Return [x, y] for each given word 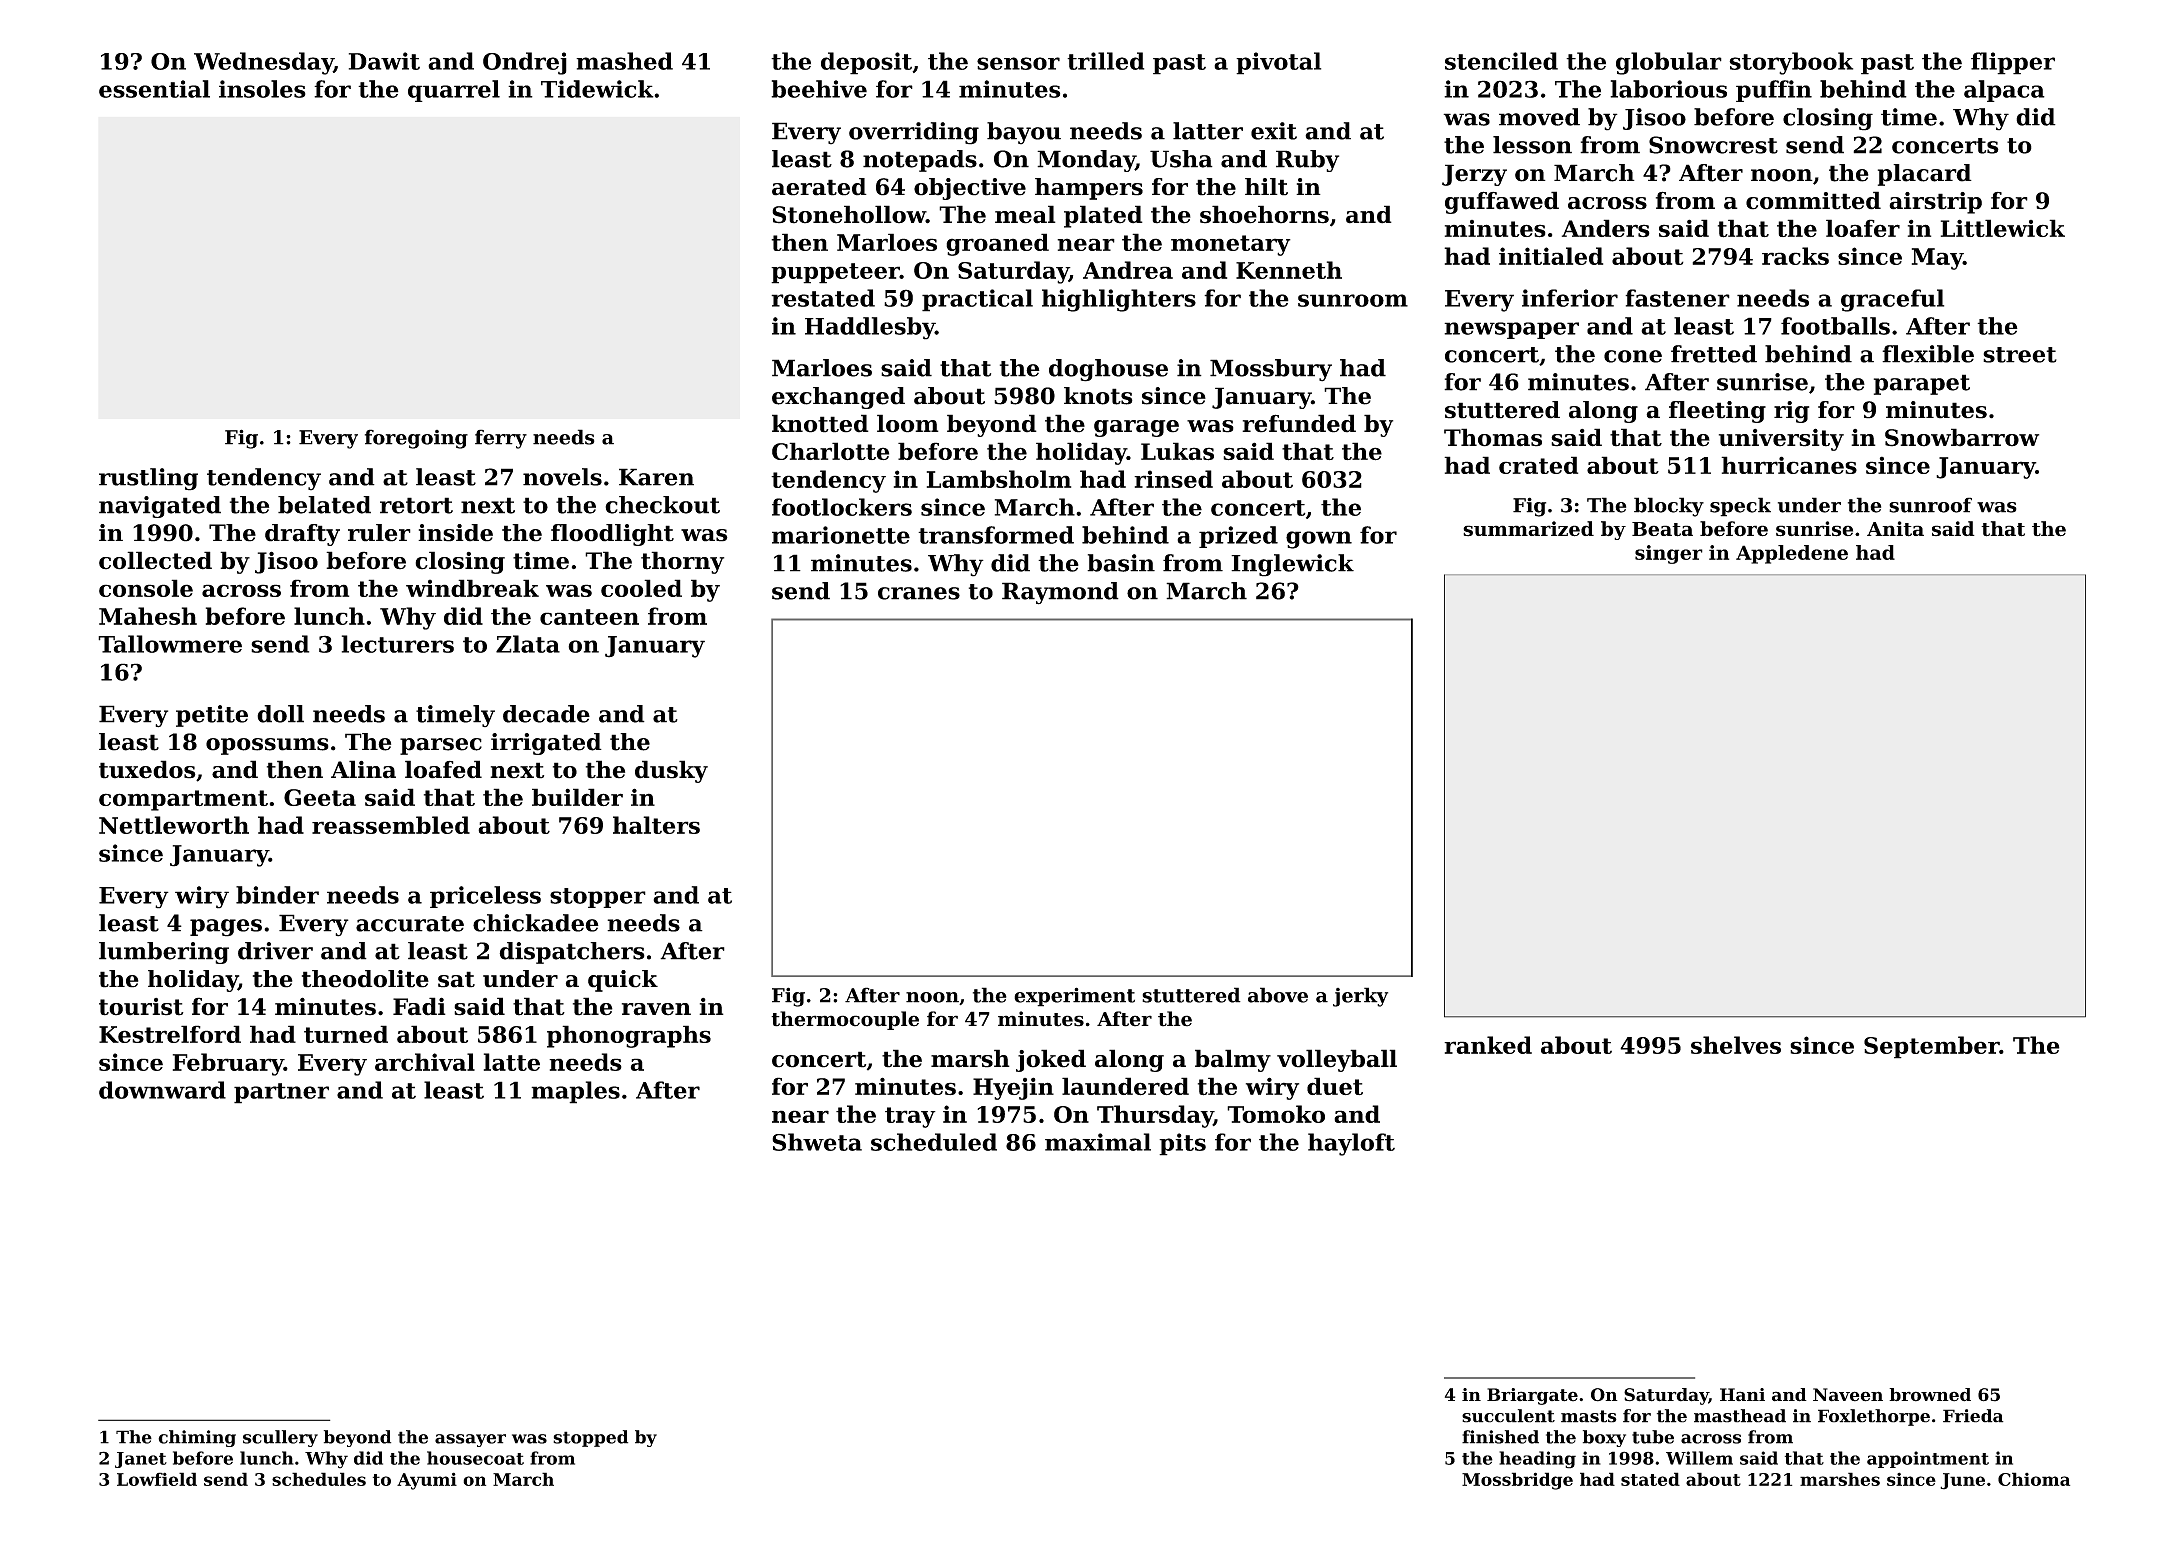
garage [1136, 428]
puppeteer [835, 273]
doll [280, 714]
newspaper [1511, 330]
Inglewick [1292, 565]
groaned [997, 244]
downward [162, 1090]
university [1781, 439]
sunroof [1930, 505]
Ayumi [427, 1481]
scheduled [934, 1142]
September [1931, 1047]
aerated [819, 187]
